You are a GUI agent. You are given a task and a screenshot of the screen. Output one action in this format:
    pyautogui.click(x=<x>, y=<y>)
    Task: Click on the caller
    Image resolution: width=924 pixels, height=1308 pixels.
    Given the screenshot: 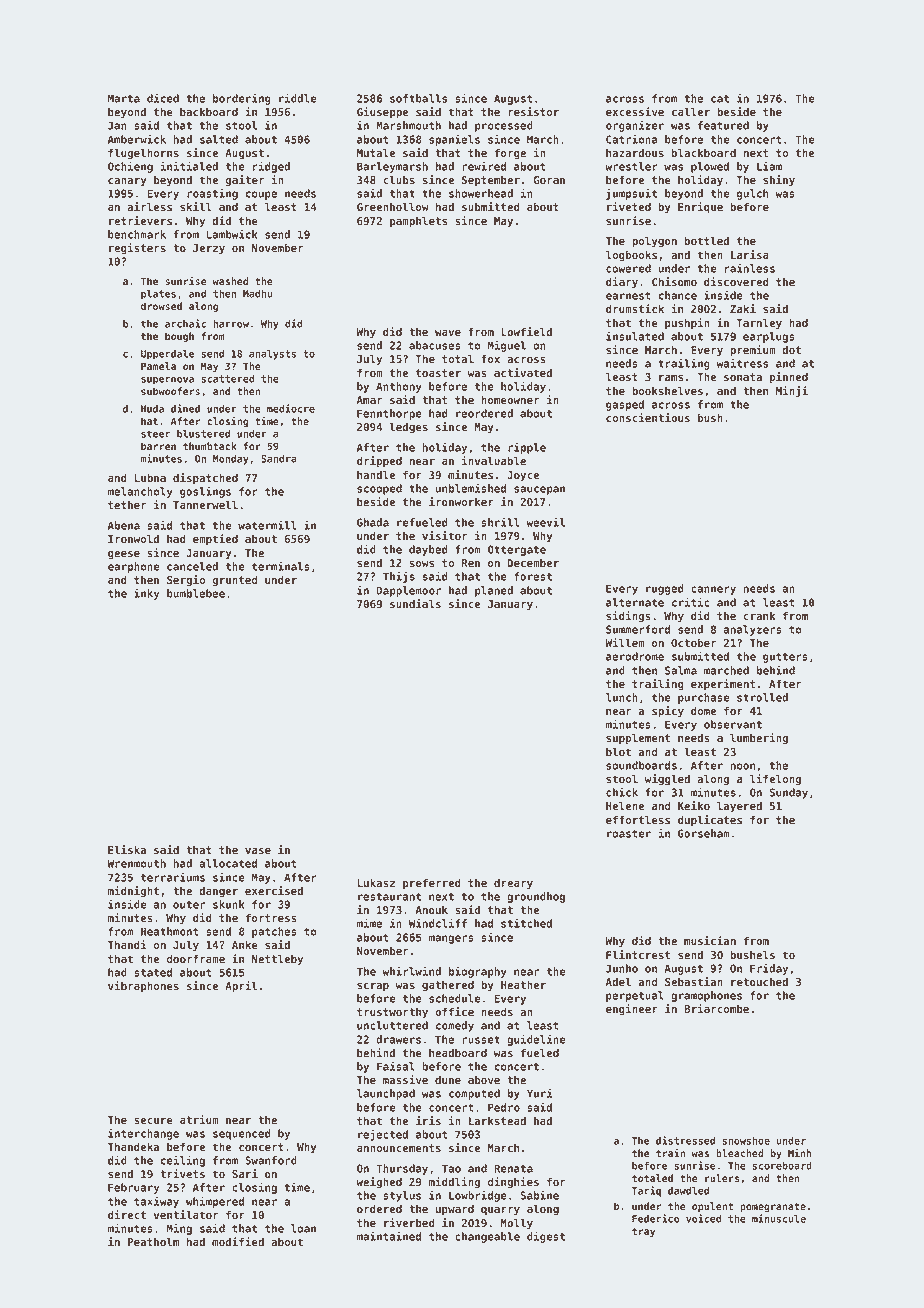 What is the action you would take?
    pyautogui.click(x=691, y=111)
